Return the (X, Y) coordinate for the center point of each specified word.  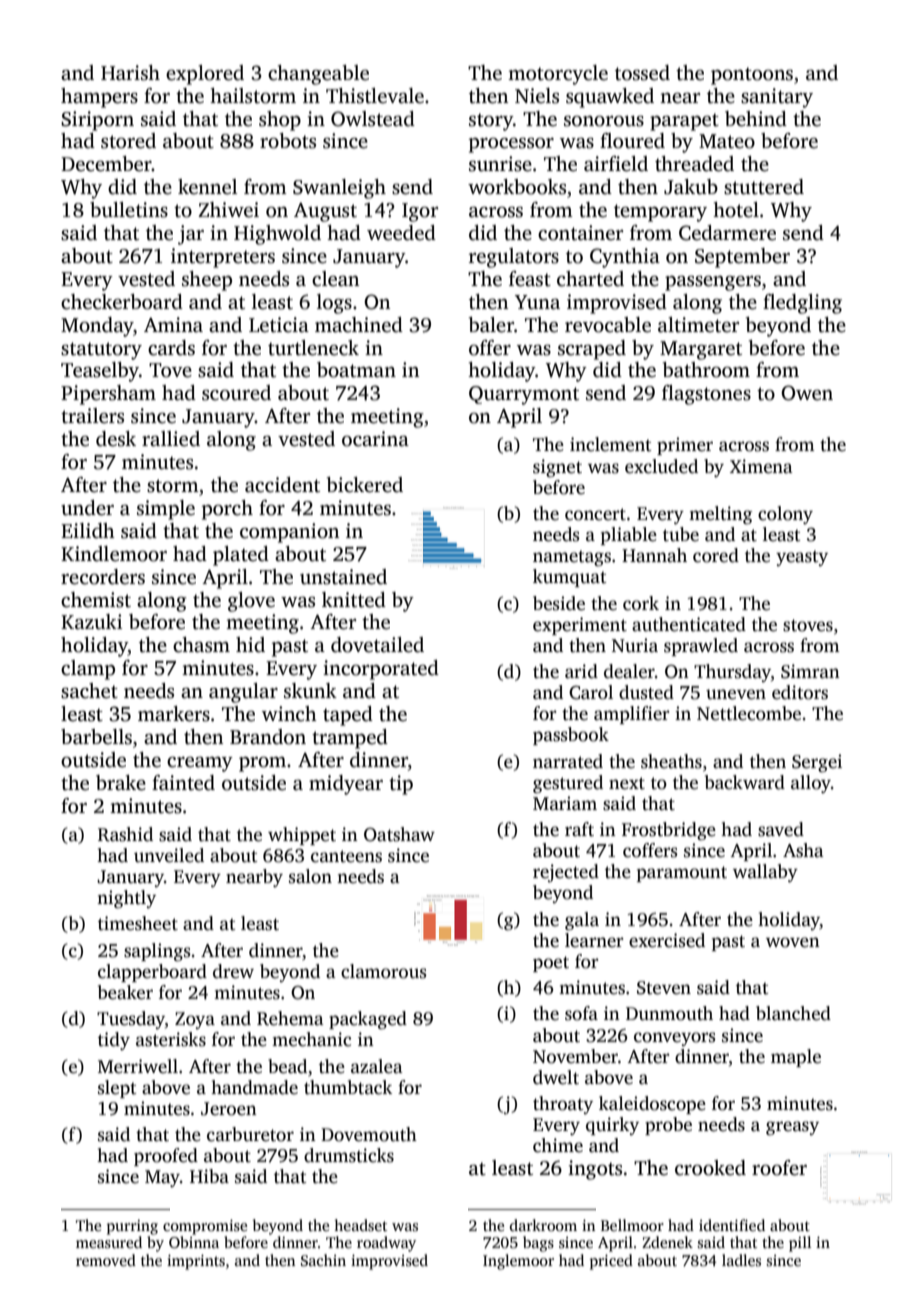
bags (538, 1244)
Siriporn (97, 121)
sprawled (701, 647)
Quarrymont (524, 395)
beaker (125, 992)
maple (796, 1058)
